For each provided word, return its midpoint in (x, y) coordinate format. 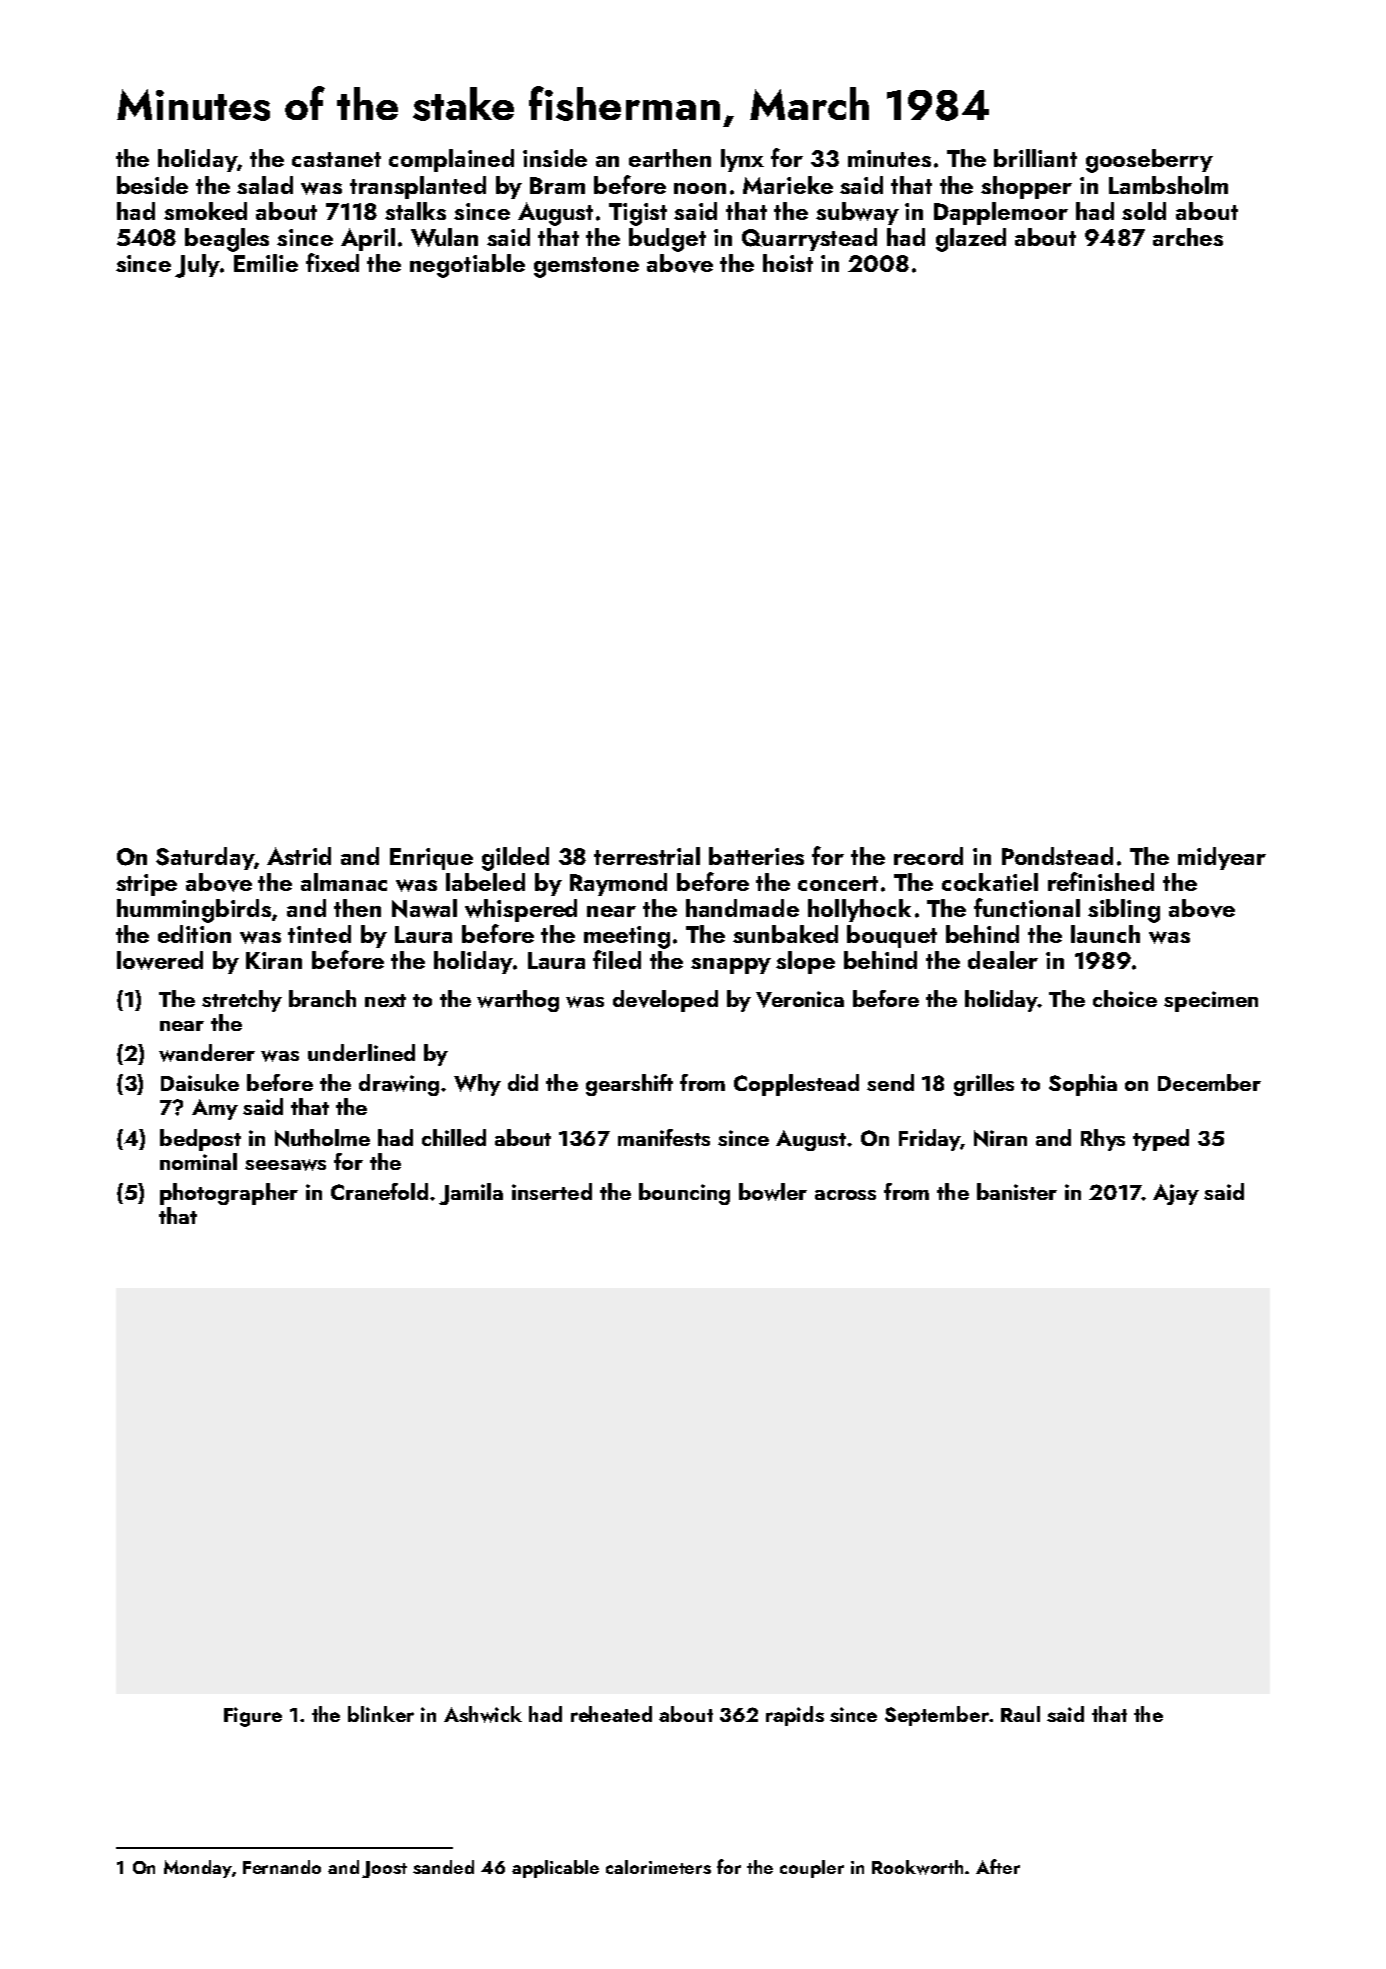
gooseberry (1149, 161)
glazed (971, 240)
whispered (521, 910)
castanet (336, 159)
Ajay (1176, 1194)
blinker (381, 1714)
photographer (229, 1194)
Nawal (424, 908)
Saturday (205, 858)
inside (555, 158)
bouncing (684, 1194)
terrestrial (647, 856)
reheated (611, 1714)
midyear (1222, 858)
